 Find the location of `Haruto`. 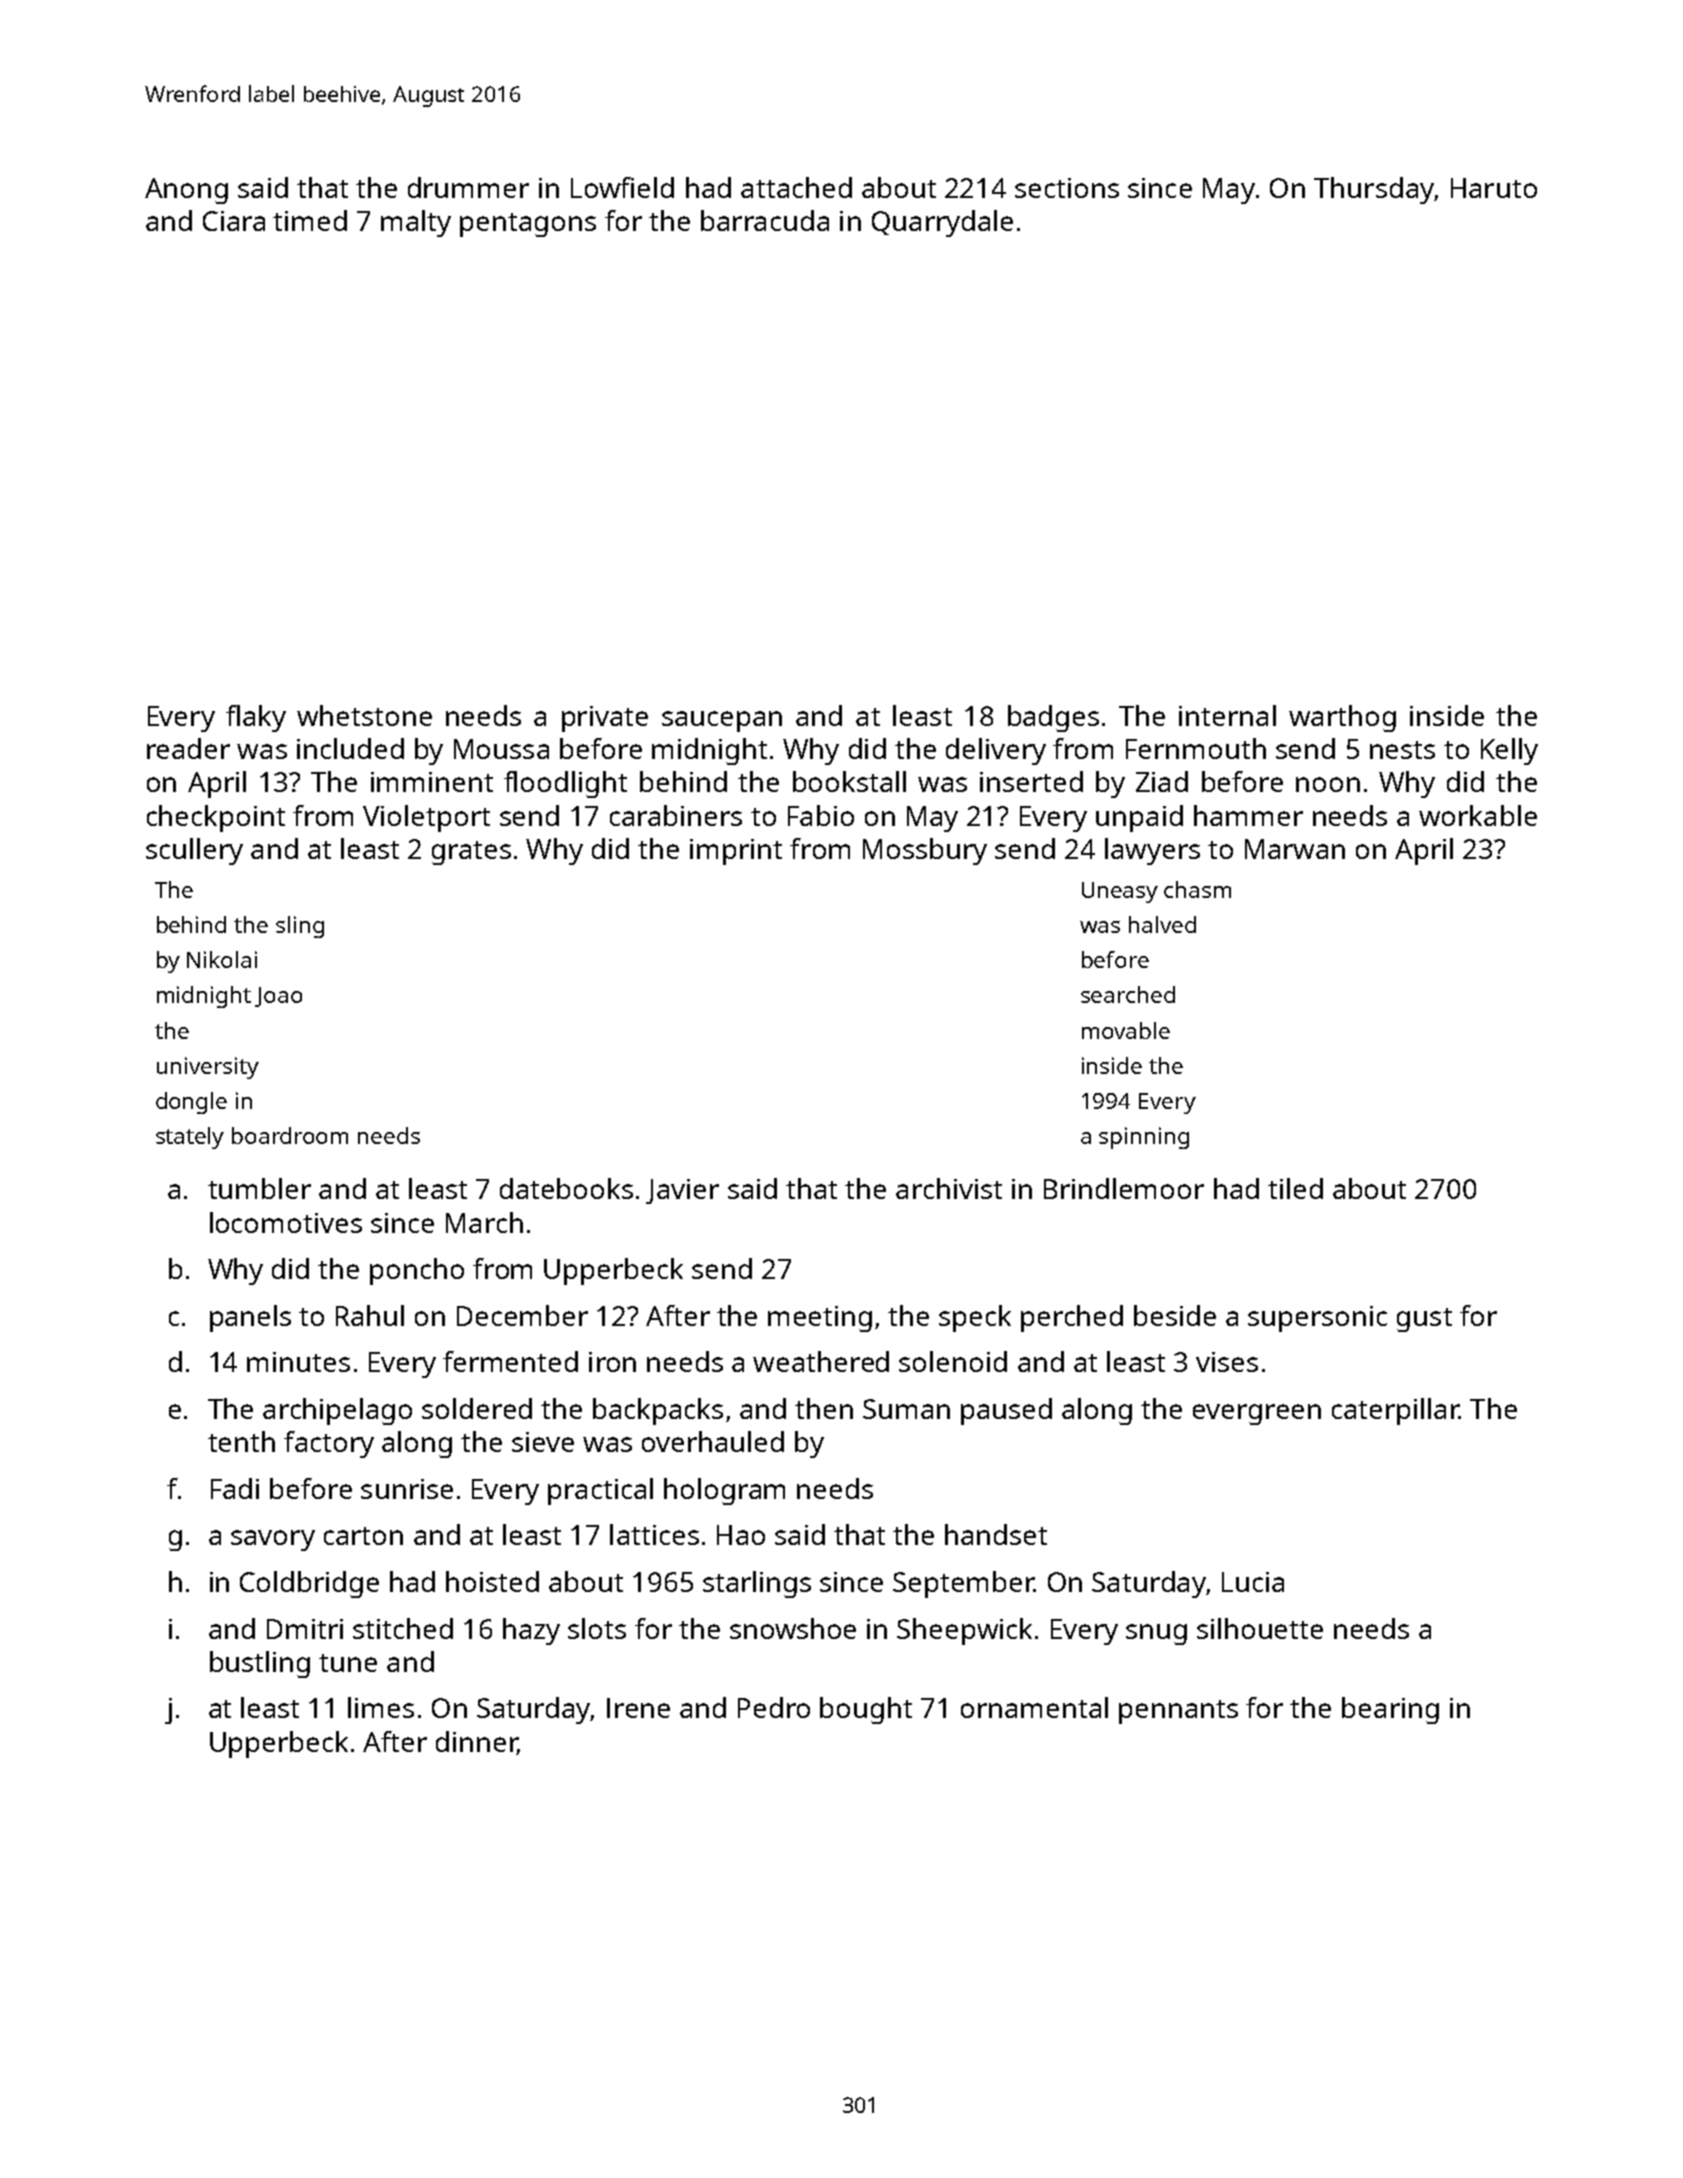

Haruto is located at coordinates (1494, 188).
